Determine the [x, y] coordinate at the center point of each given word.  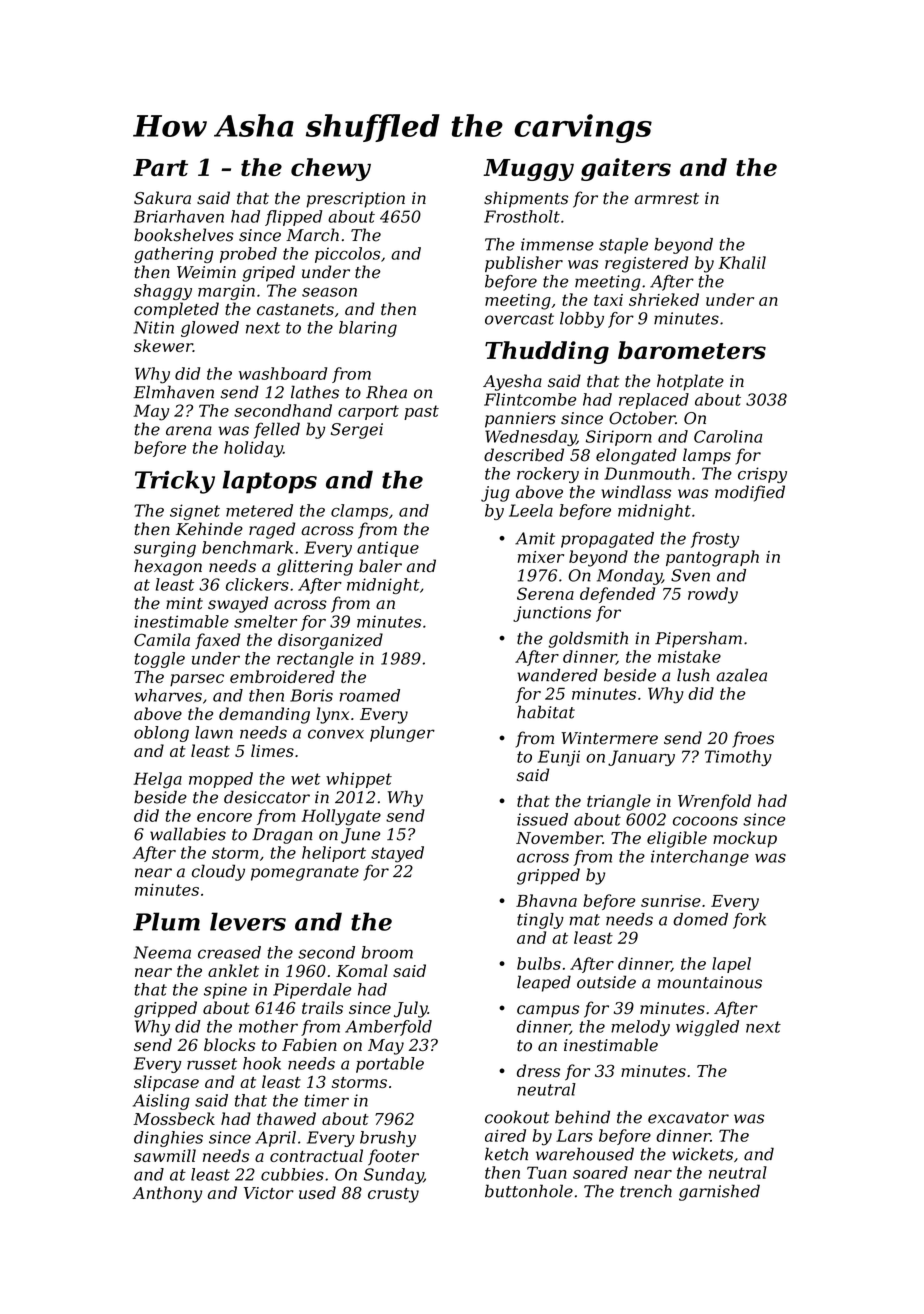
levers [248, 921]
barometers [692, 350]
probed [248, 255]
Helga [157, 780]
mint [184, 603]
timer [327, 1100]
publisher [524, 264]
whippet [359, 780]
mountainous [709, 982]
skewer [163, 345]
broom [387, 952]
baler [380, 566]
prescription [355, 200]
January [641, 758]
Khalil [742, 262]
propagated [607, 540]
